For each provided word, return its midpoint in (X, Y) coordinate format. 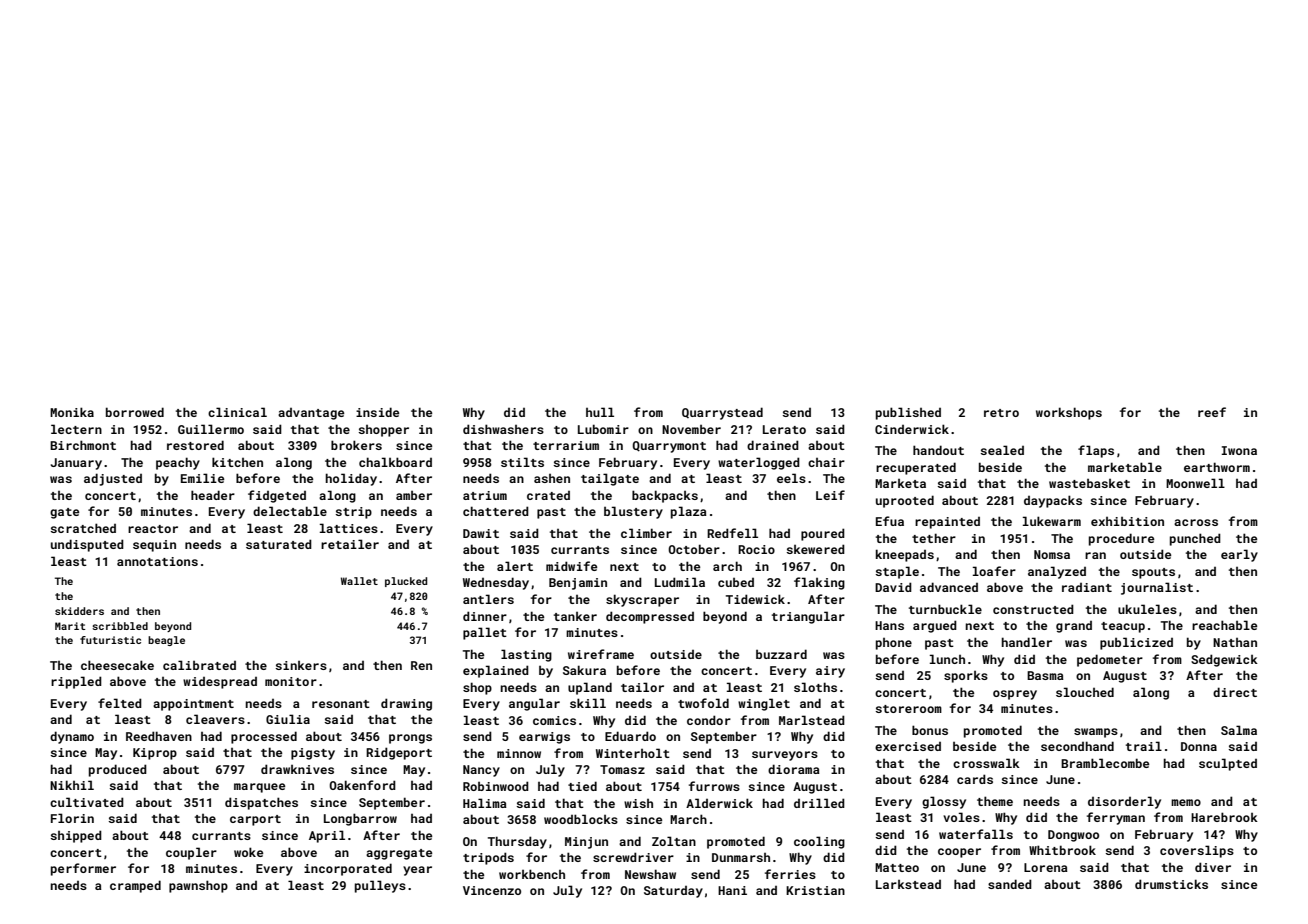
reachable (1224, 625)
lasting (526, 655)
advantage (311, 414)
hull (600, 412)
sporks (966, 677)
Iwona (1239, 450)
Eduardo (630, 736)
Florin (72, 818)
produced (118, 770)
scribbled (120, 626)
